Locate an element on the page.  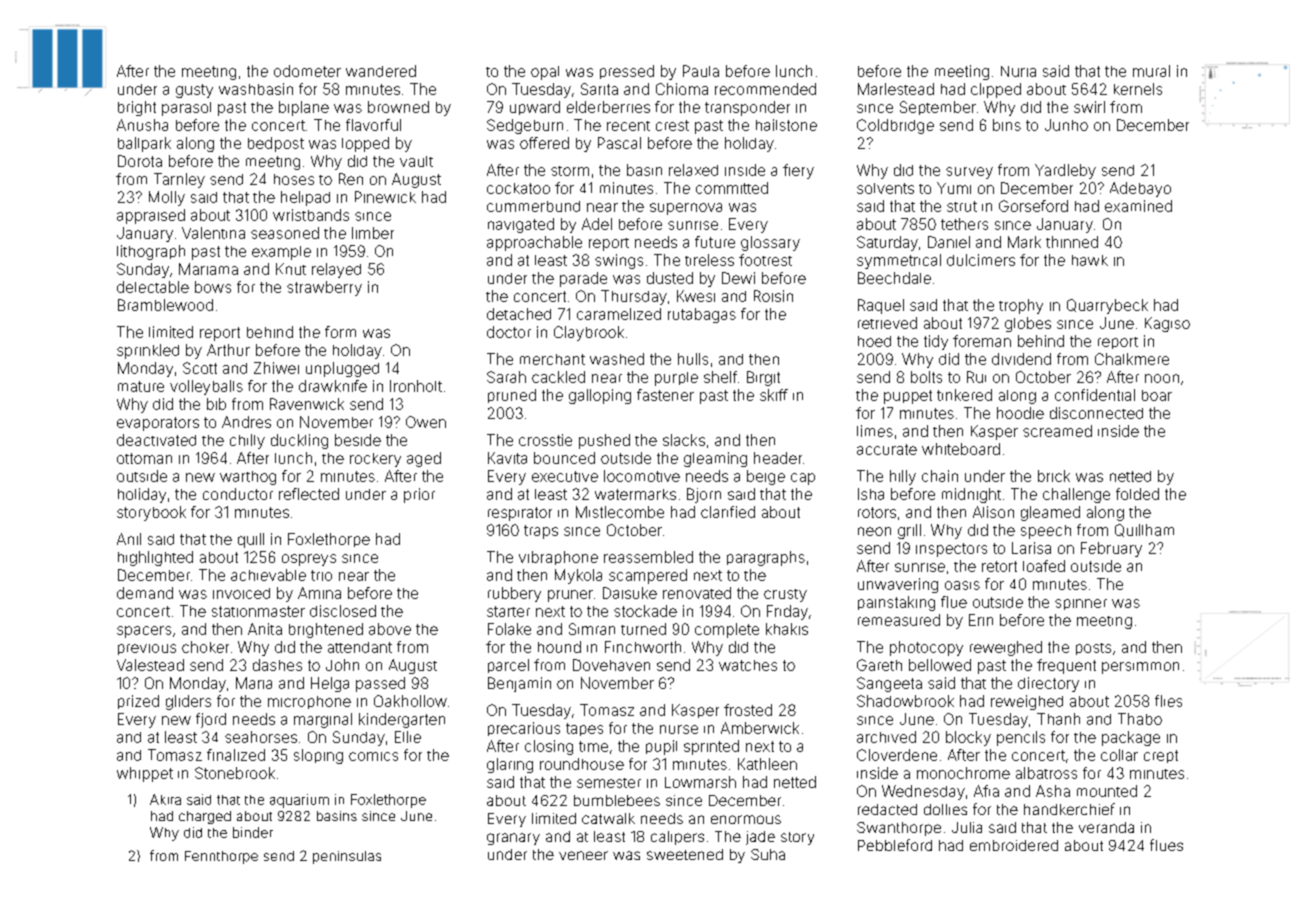
aquarium is located at coordinates (299, 801).
